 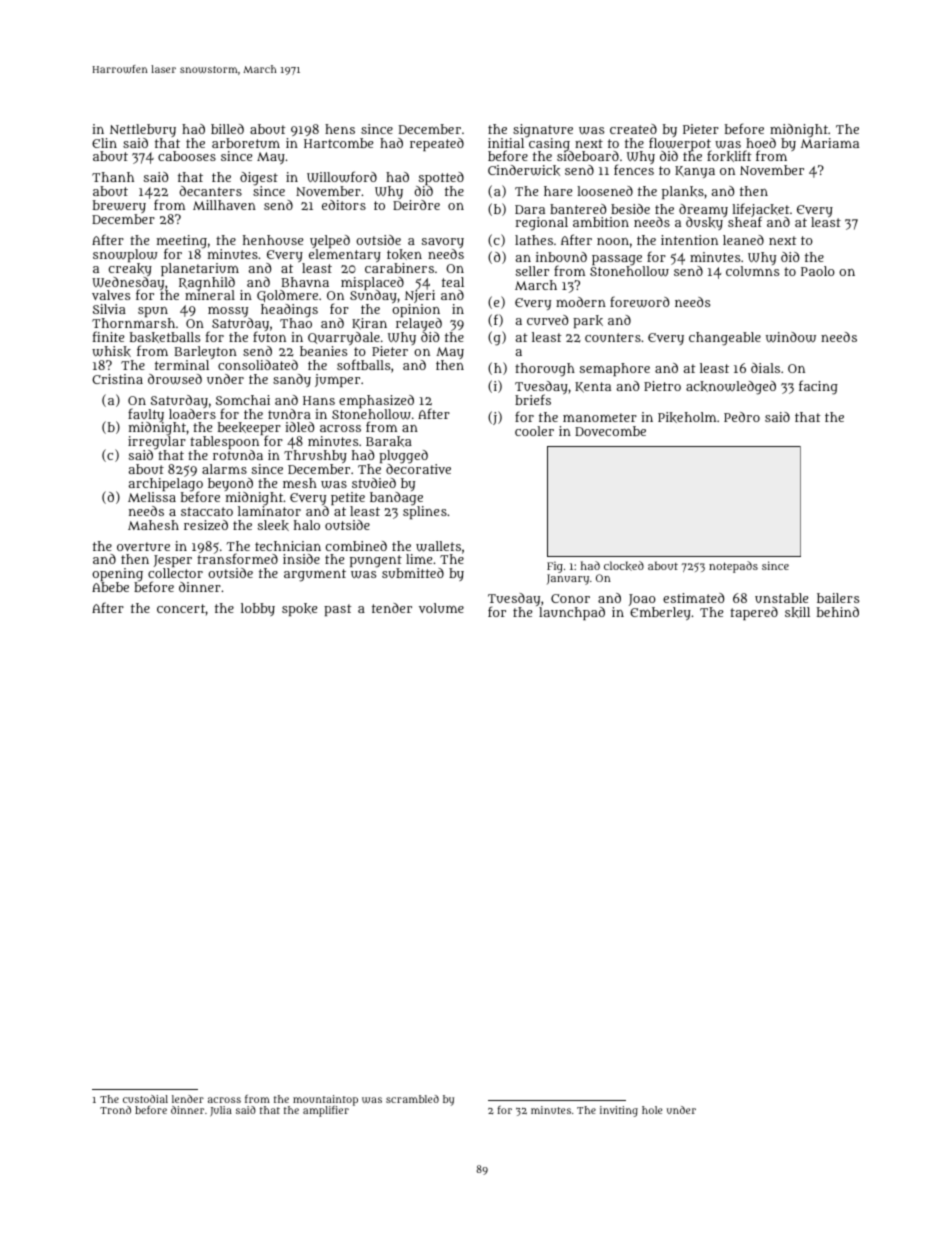 I want to click on scrambled, so click(x=412, y=1099).
